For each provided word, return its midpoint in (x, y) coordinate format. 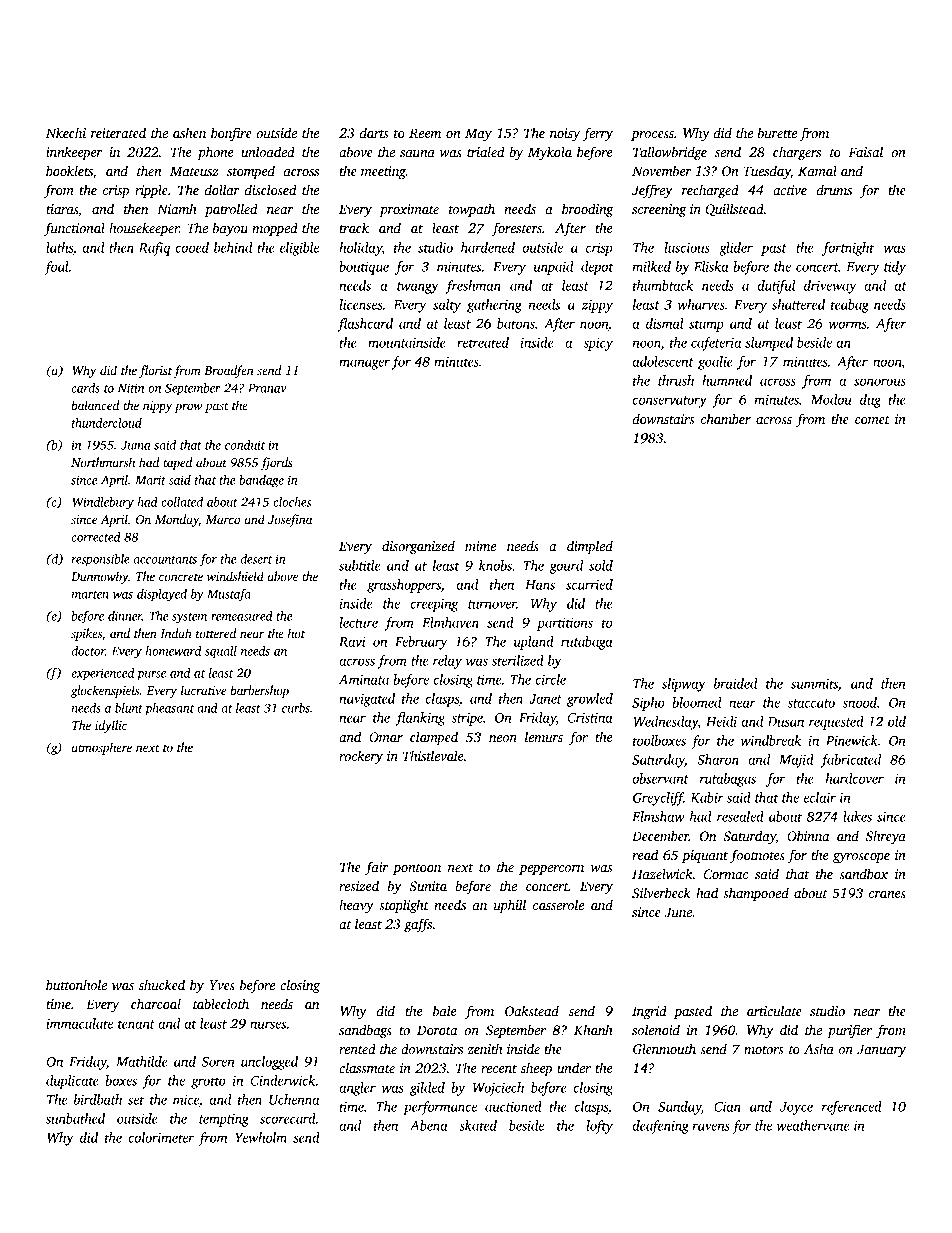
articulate (774, 1010)
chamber (726, 418)
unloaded (268, 151)
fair (376, 868)
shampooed (756, 894)
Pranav (267, 388)
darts (374, 132)
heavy (356, 906)
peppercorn (551, 870)
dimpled (590, 547)
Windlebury (103, 503)
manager (364, 364)
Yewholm (261, 1137)
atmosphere (102, 748)
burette (777, 132)
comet (872, 420)
